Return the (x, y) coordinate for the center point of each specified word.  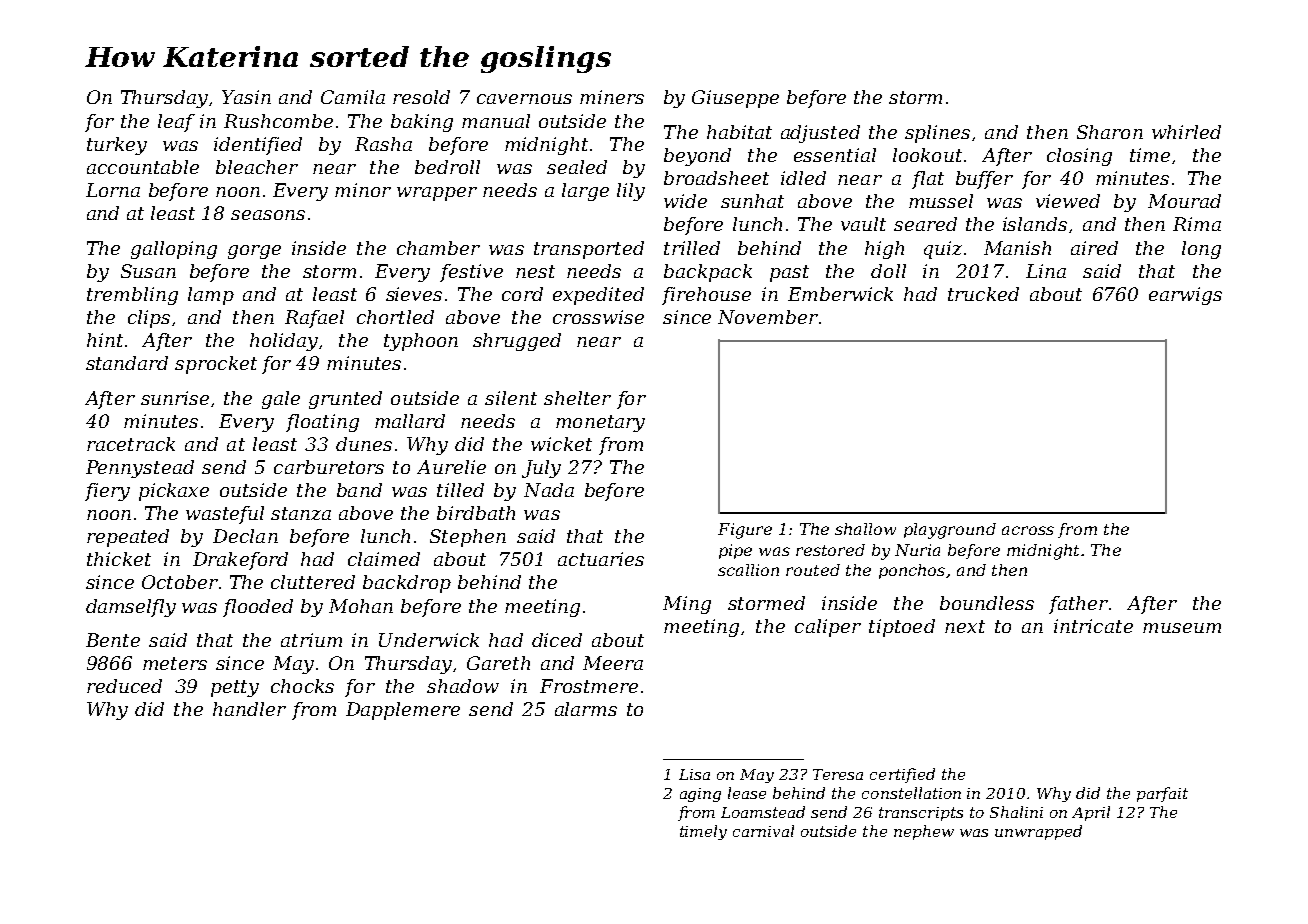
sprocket (216, 365)
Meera (613, 663)
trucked (983, 294)
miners (612, 97)
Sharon (1110, 132)
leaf (176, 123)
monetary (600, 423)
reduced (124, 686)
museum (1182, 628)
